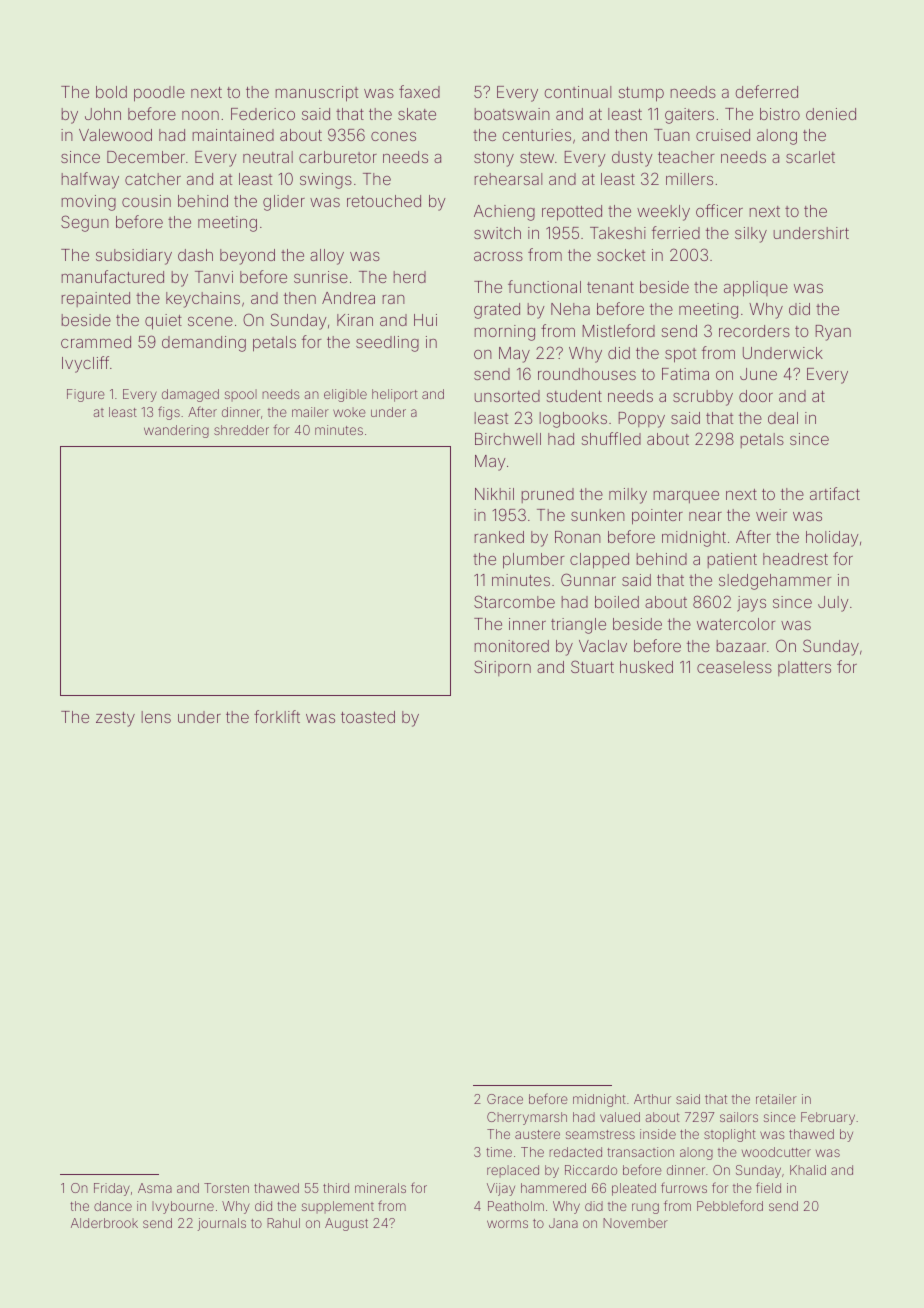 The height and width of the document is (1308, 924). Describe the element at coordinates (577, 92) in the document. I see `continual` at that location.
